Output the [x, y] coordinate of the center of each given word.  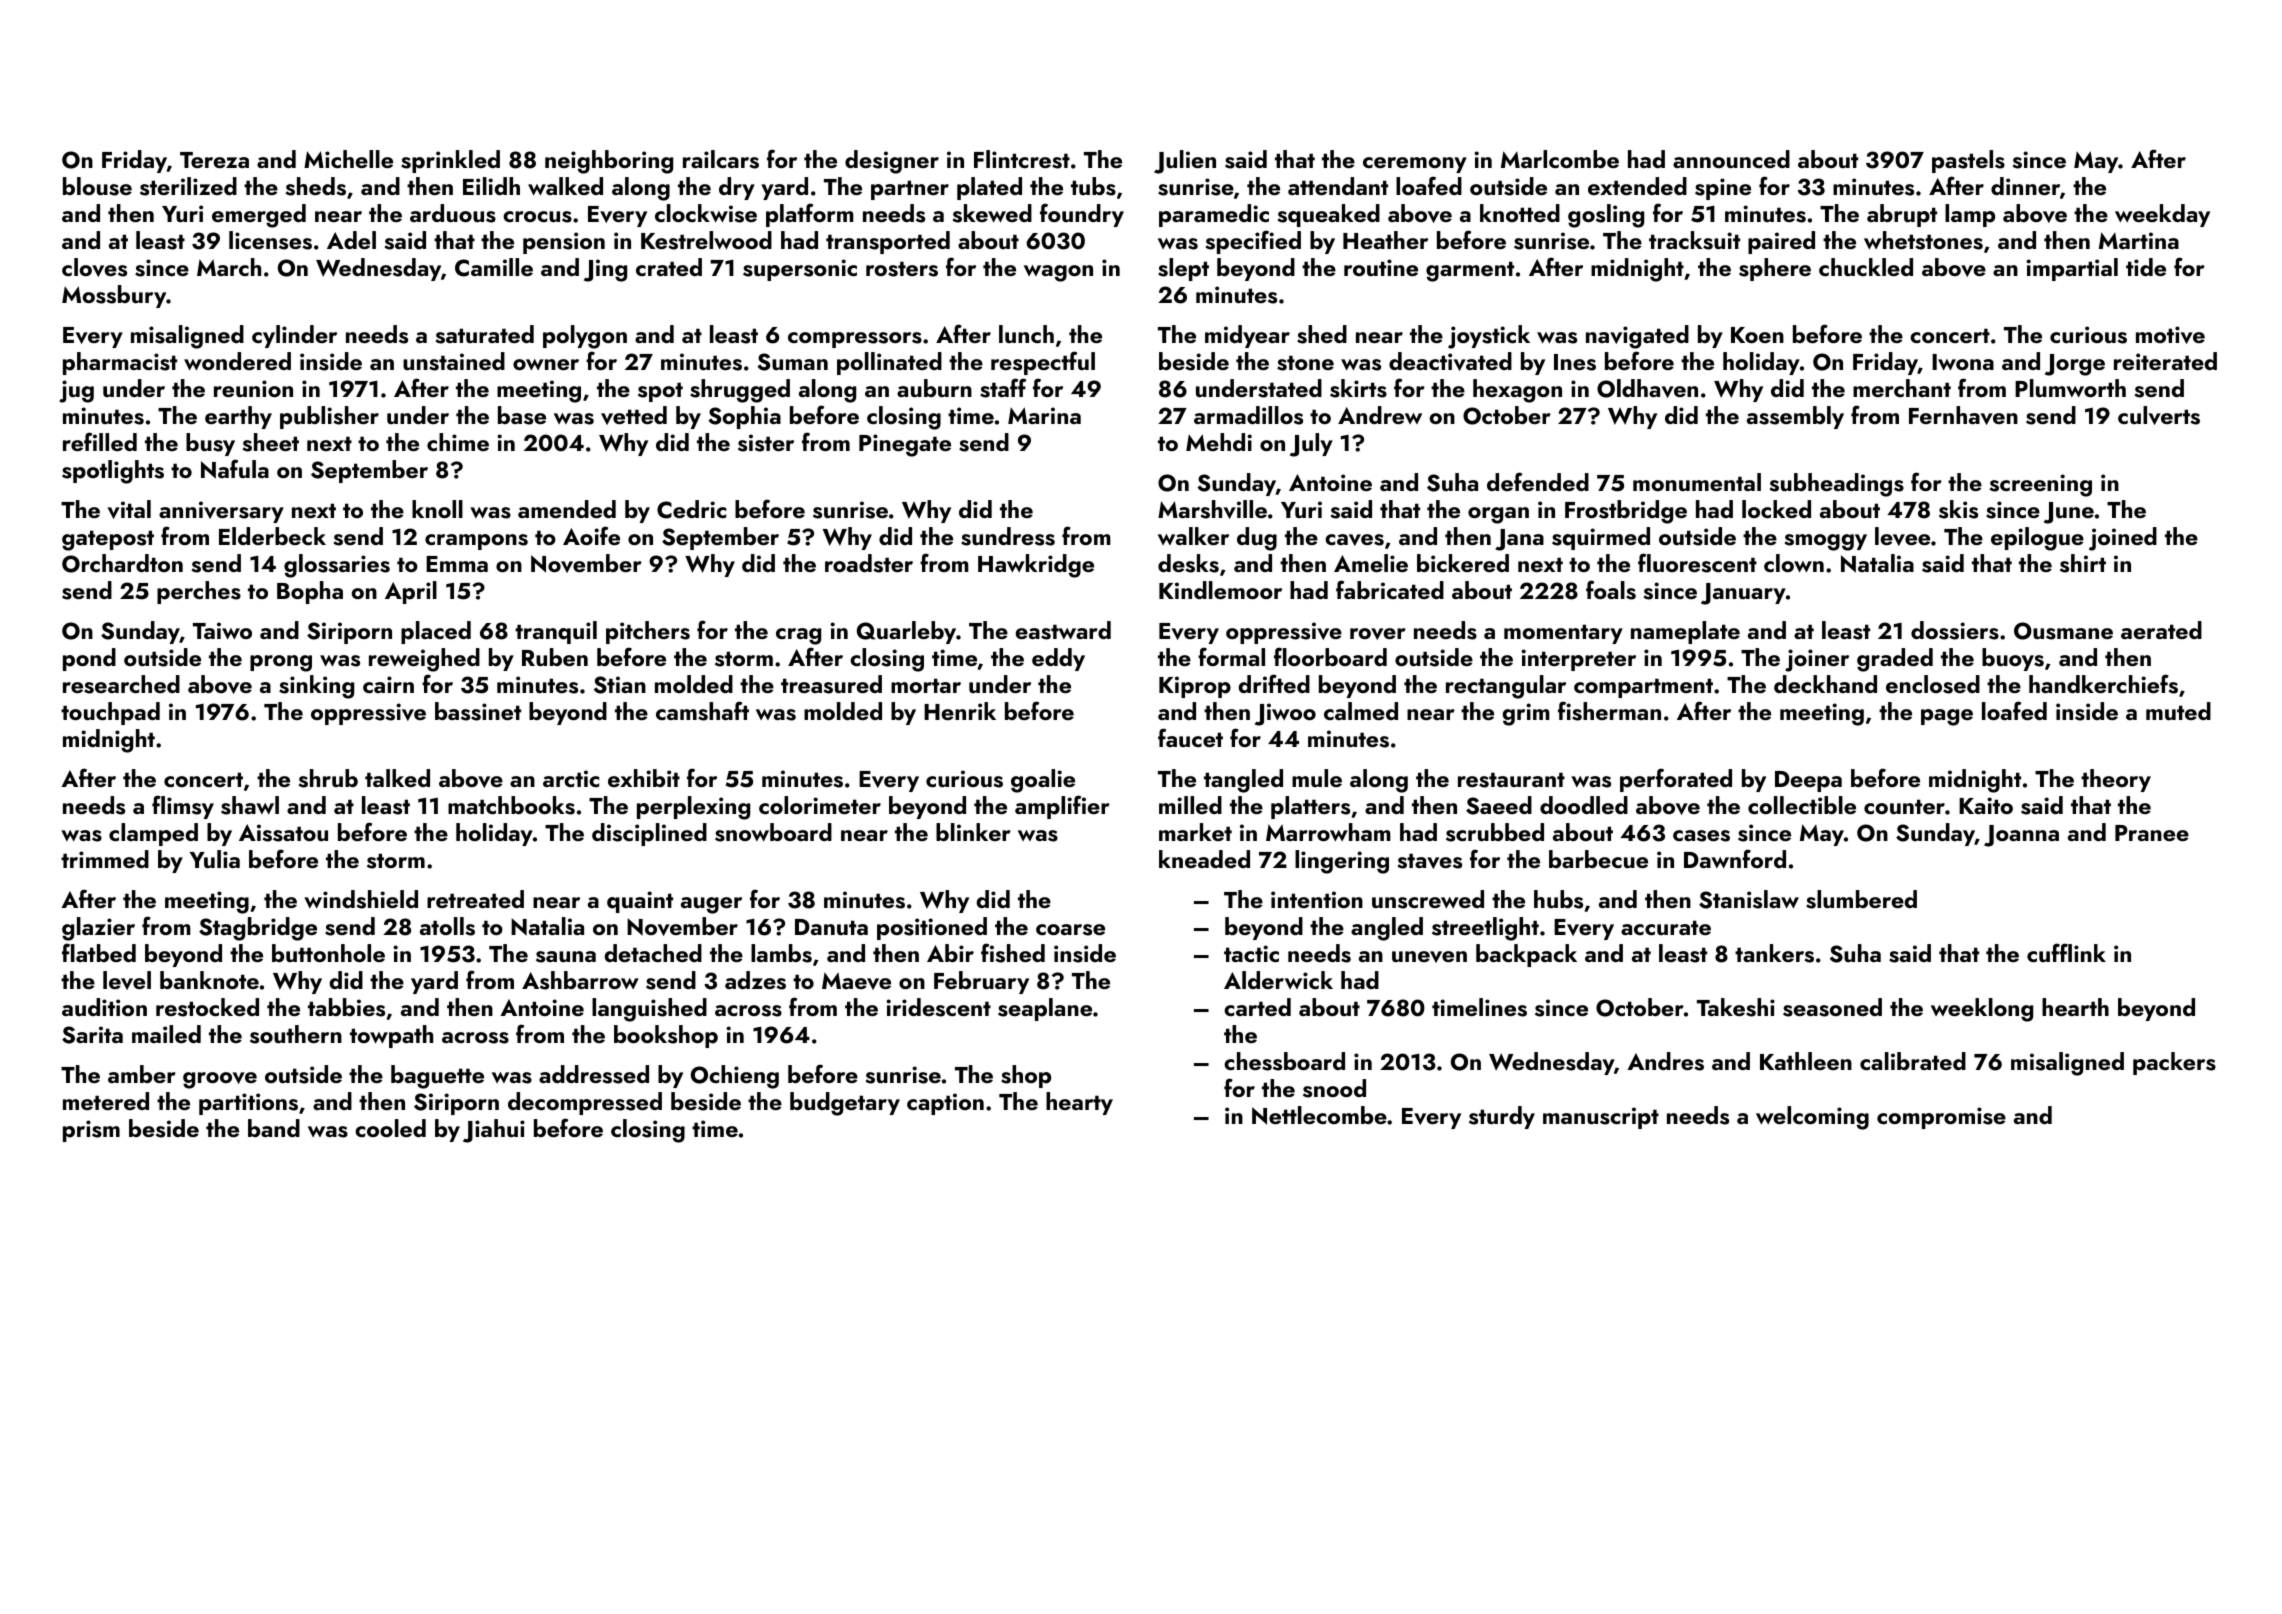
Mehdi [1219, 442]
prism [91, 1131]
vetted [634, 415]
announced [1731, 159]
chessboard [1284, 1061]
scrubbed [1495, 832]
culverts [2159, 415]
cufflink [2066, 952]
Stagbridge [258, 929]
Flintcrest [1022, 159]
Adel [351, 240]
